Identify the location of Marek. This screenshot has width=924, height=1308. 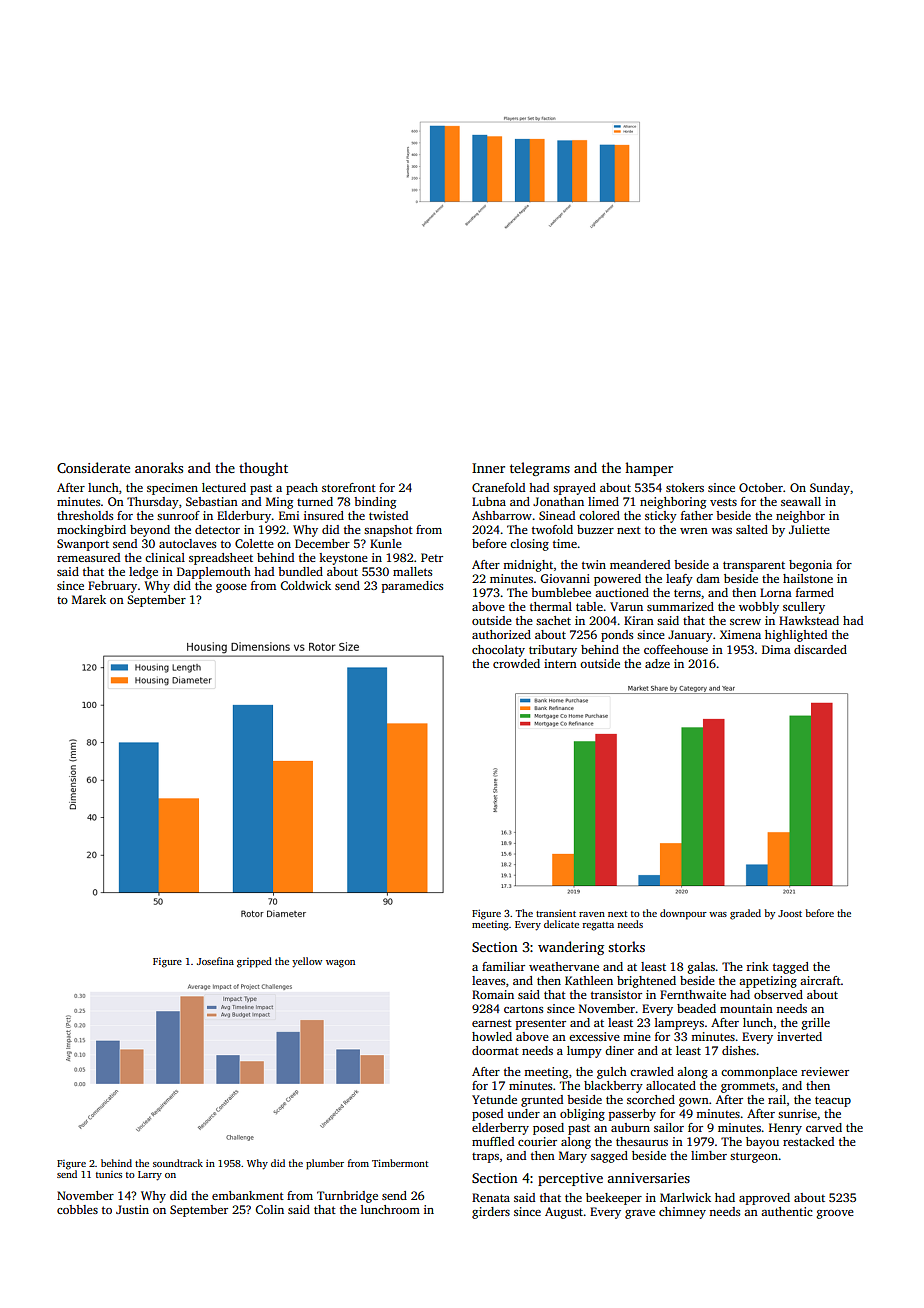
(89, 599).
